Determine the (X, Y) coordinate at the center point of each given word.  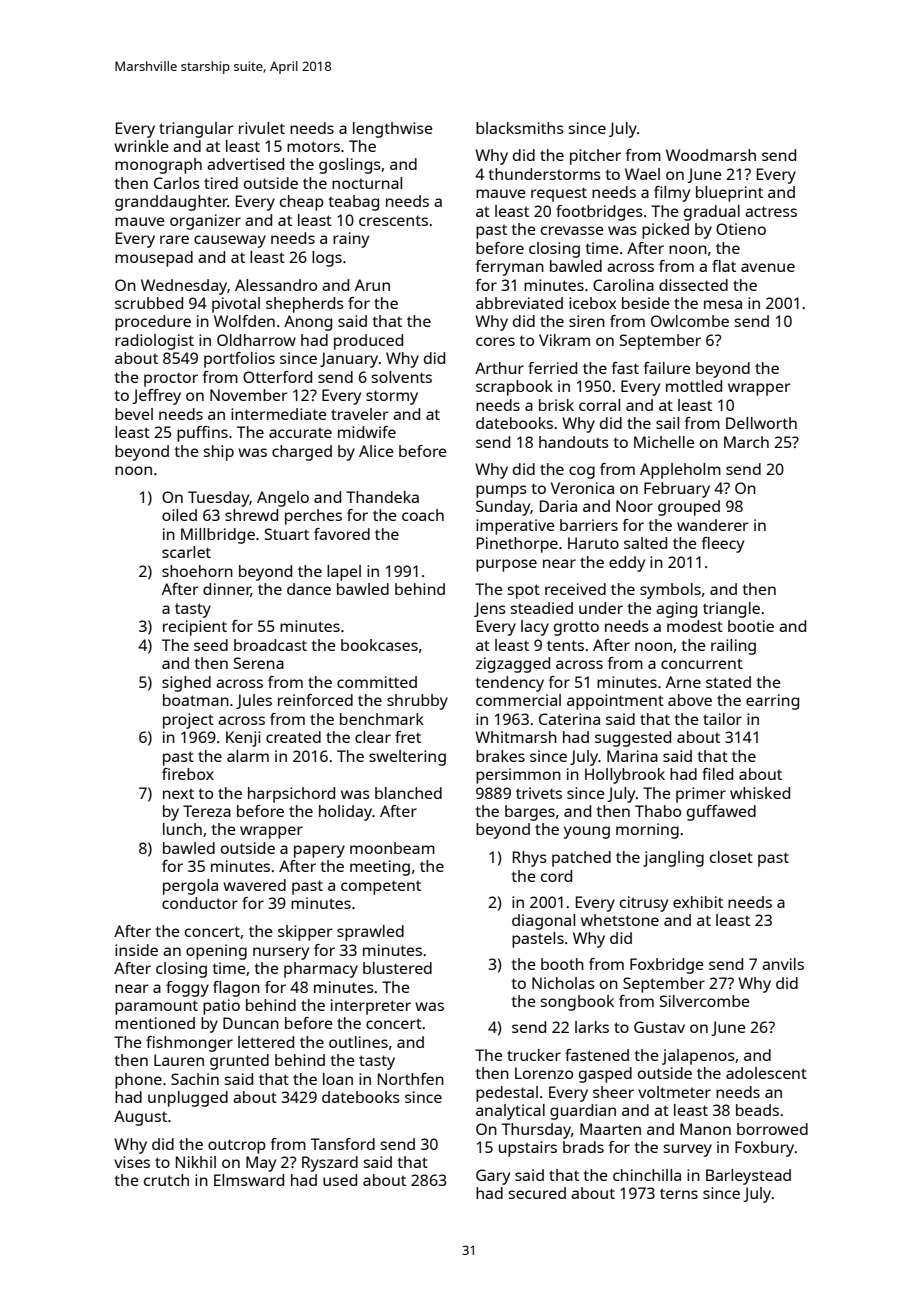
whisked (760, 793)
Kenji (243, 739)
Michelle (664, 442)
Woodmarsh (711, 155)
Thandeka (382, 497)
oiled (179, 515)
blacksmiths (520, 128)
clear (373, 737)
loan (338, 1079)
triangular (196, 130)
